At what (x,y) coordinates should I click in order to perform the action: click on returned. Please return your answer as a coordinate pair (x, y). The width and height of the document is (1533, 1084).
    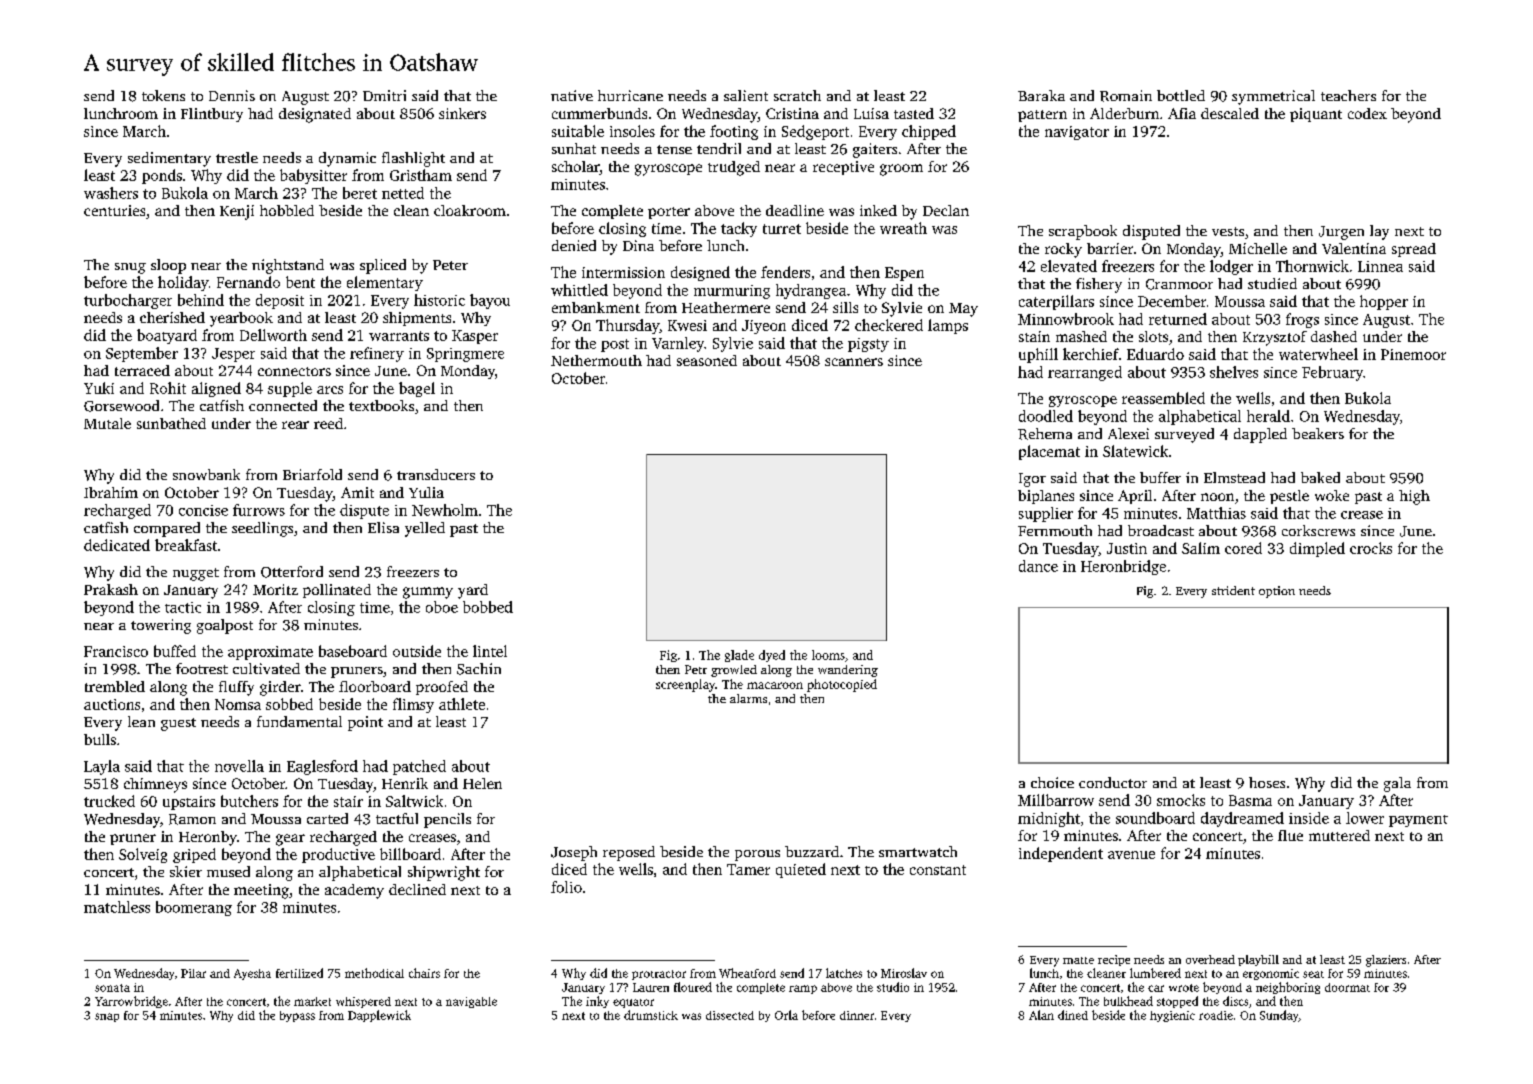
    Looking at the image, I should click on (1178, 319).
